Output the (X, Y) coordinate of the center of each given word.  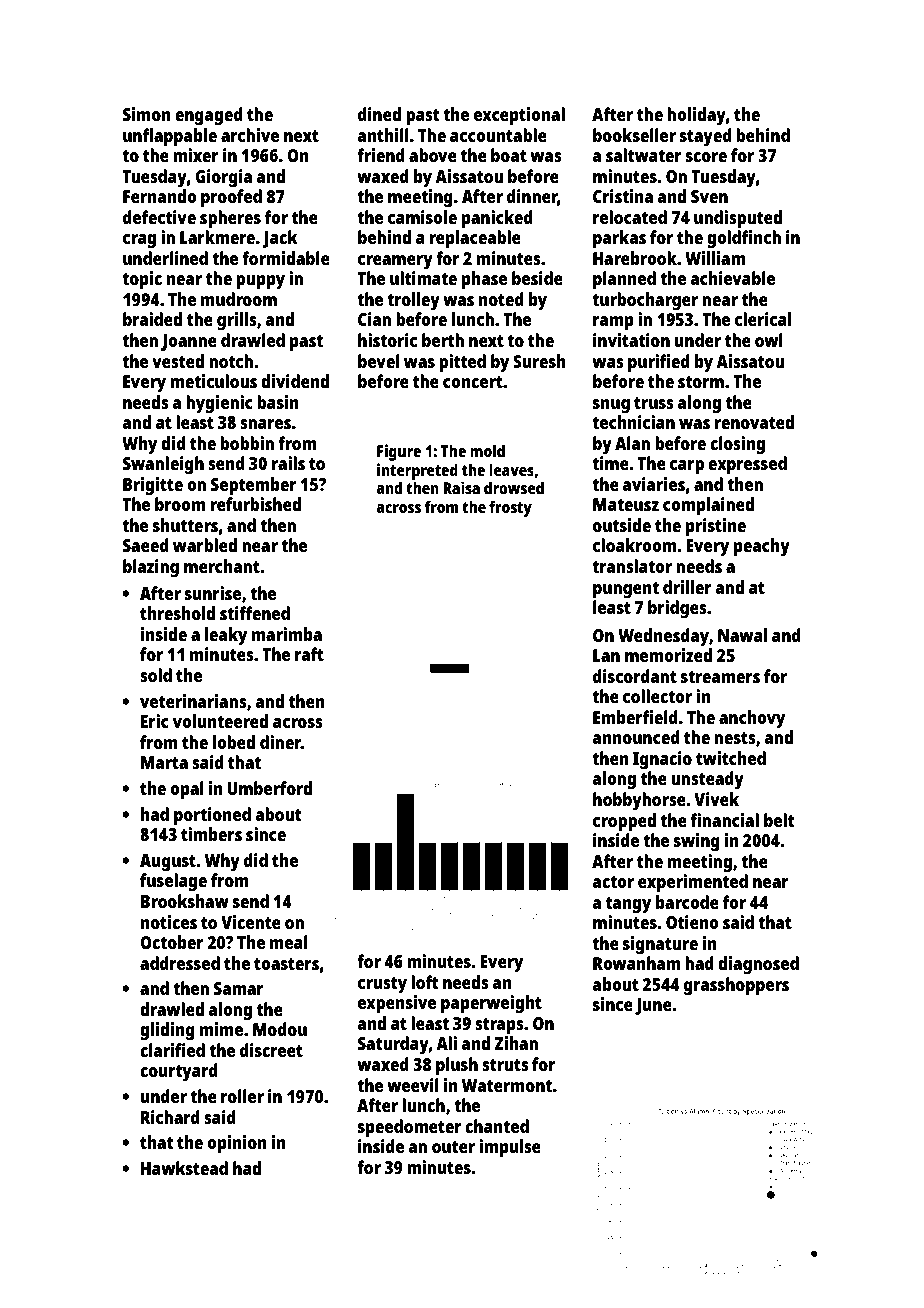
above (433, 155)
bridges (677, 609)
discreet (271, 1050)
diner (280, 742)
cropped (624, 822)
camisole (422, 217)
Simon (147, 114)
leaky (226, 636)
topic (142, 280)
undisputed (738, 219)
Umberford (269, 788)
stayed (706, 137)
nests (735, 738)
